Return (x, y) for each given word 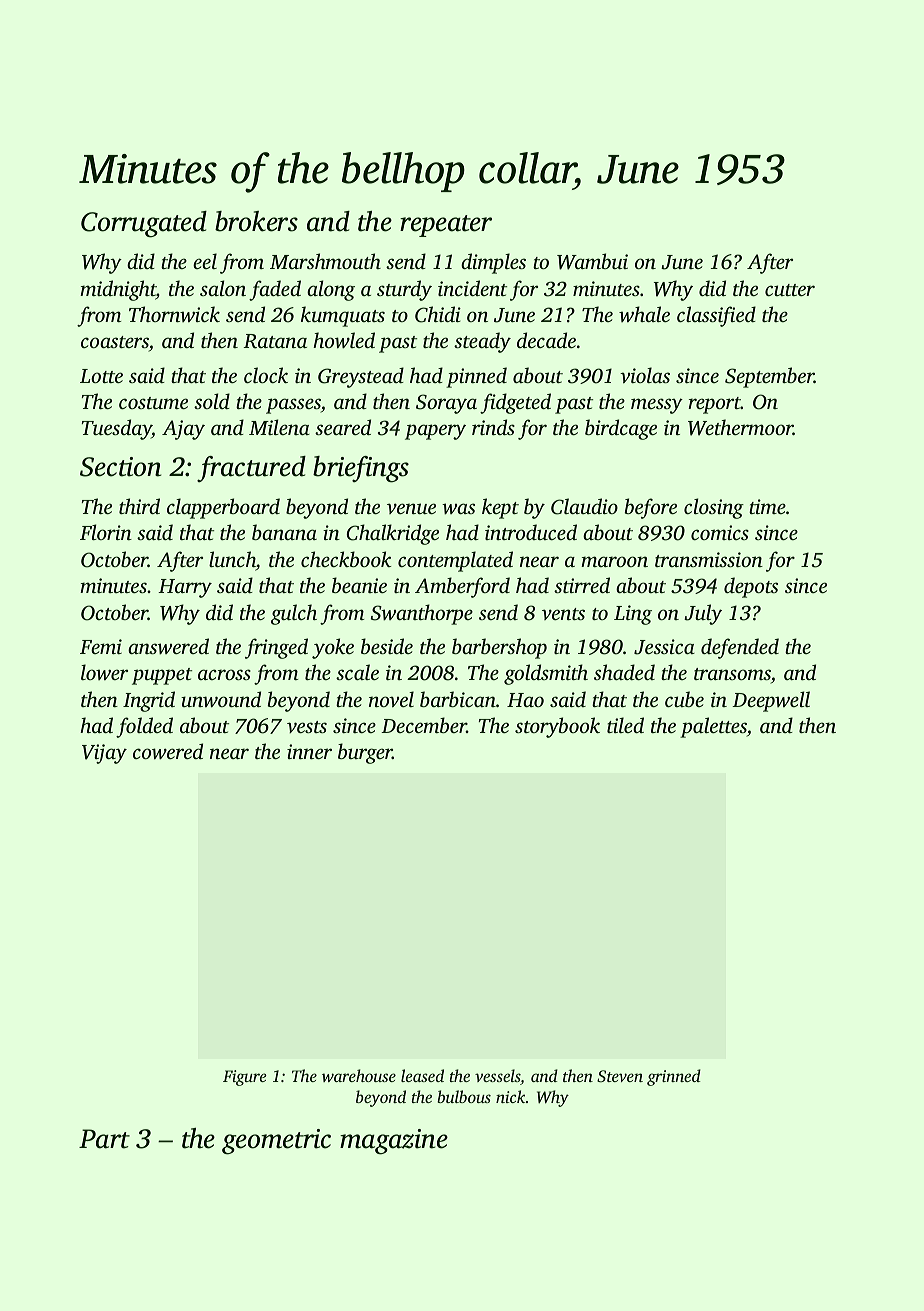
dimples (493, 263)
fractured (251, 469)
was (458, 509)
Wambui (592, 261)
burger (365, 753)
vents (563, 614)
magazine (394, 1142)
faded (275, 290)
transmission (709, 559)
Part (104, 1139)
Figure (245, 1078)
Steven (620, 1076)
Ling (633, 615)
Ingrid (149, 701)
